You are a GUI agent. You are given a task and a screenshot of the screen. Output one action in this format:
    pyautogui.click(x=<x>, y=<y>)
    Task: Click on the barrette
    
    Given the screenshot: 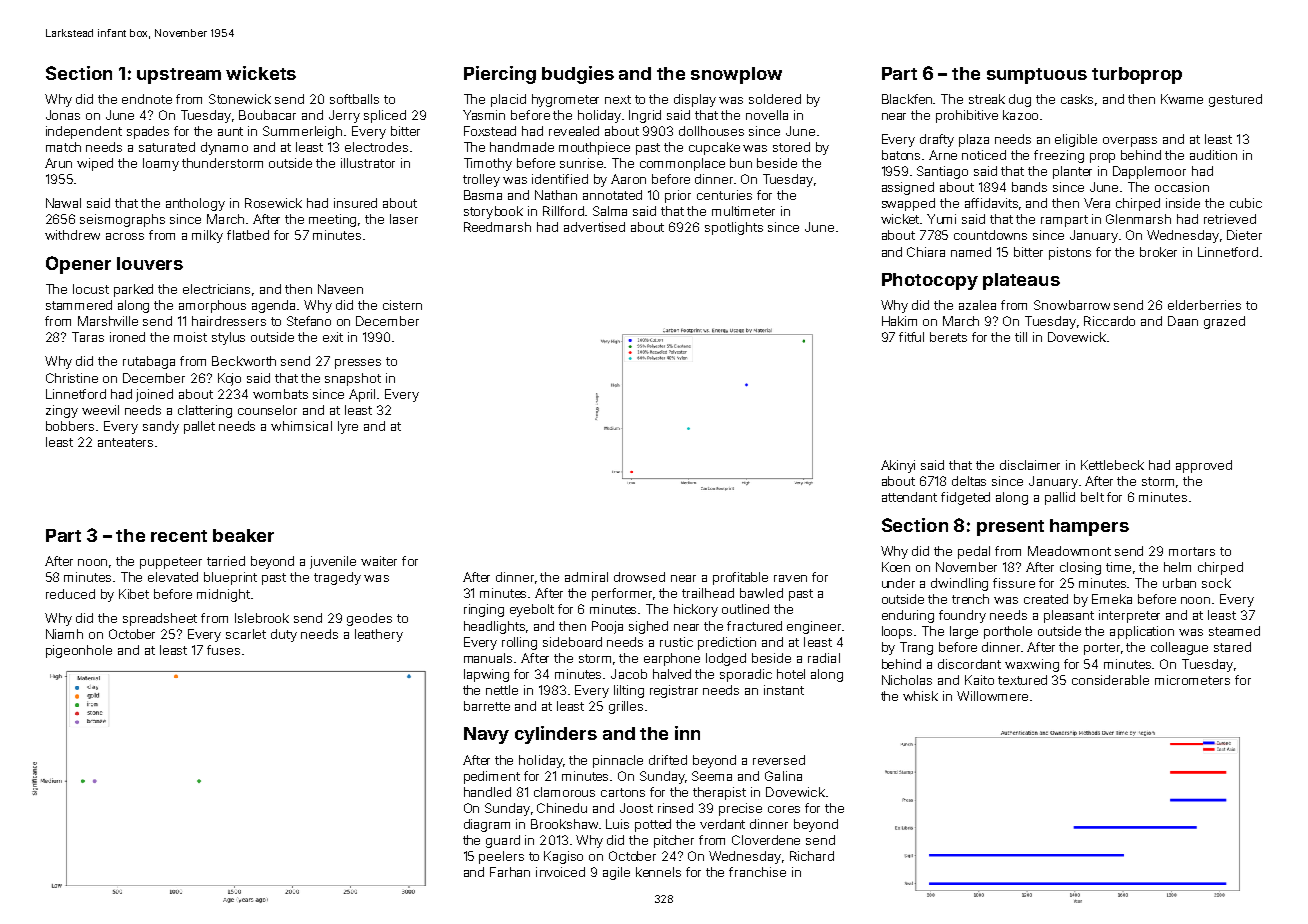 What is the action you would take?
    pyautogui.click(x=487, y=706)
